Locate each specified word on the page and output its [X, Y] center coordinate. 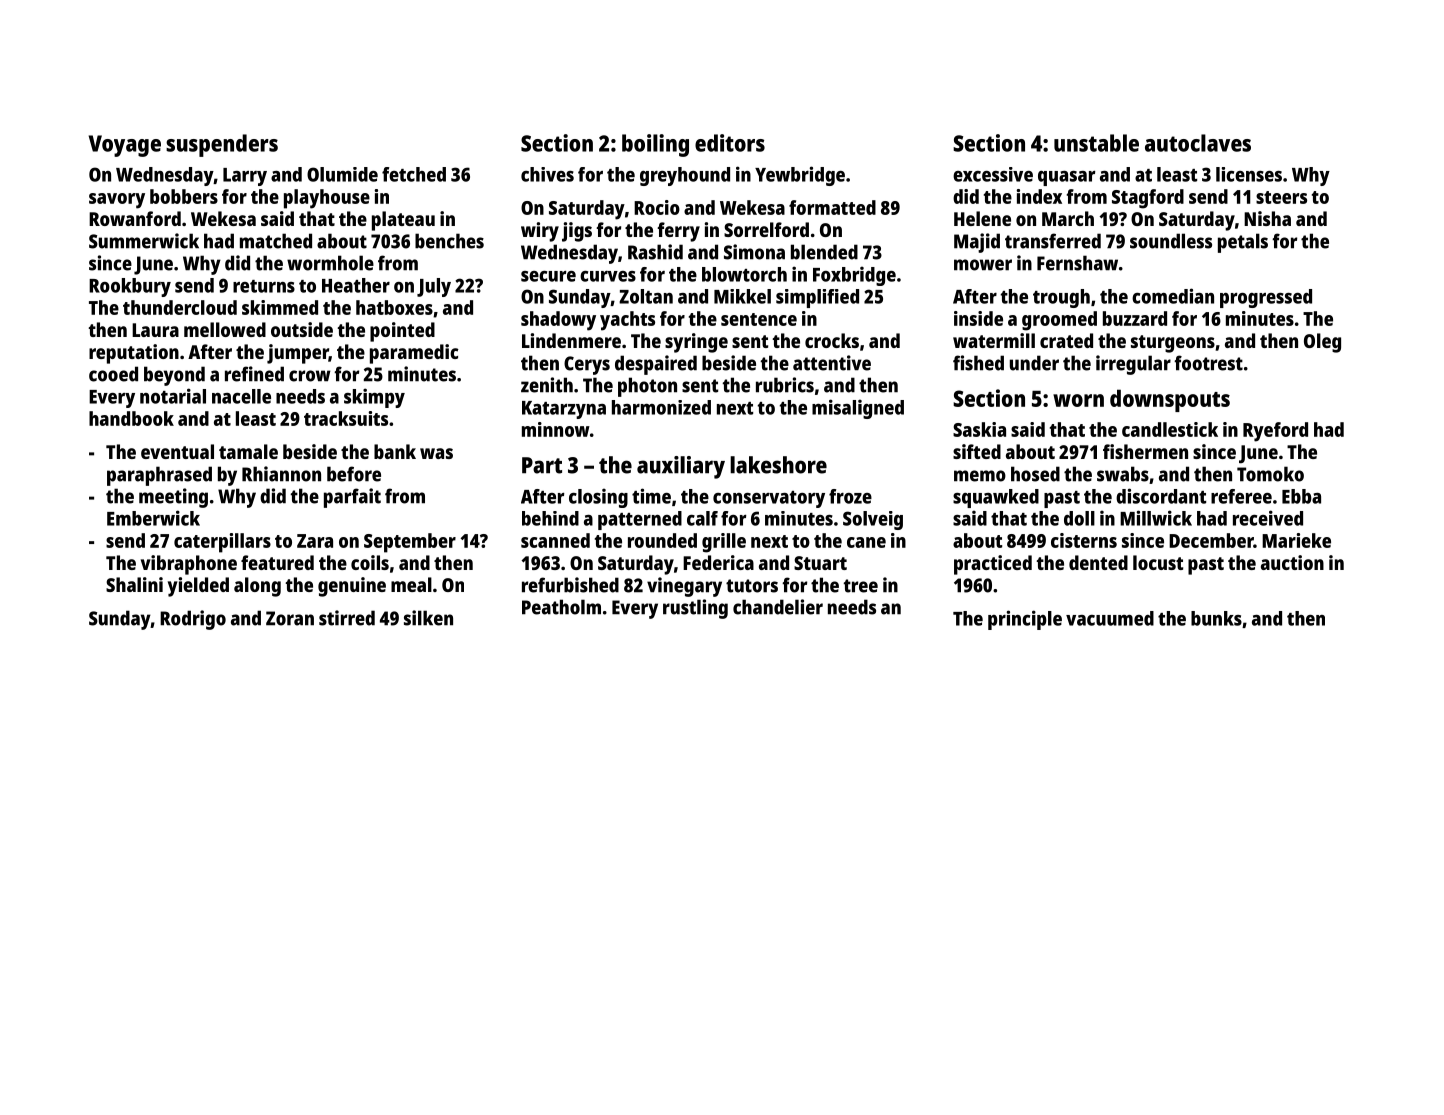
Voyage [125, 146]
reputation [134, 354]
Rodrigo [193, 620]
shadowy [558, 321]
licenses [1249, 174]
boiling [655, 145]
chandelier [778, 607]
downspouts [1170, 400]
